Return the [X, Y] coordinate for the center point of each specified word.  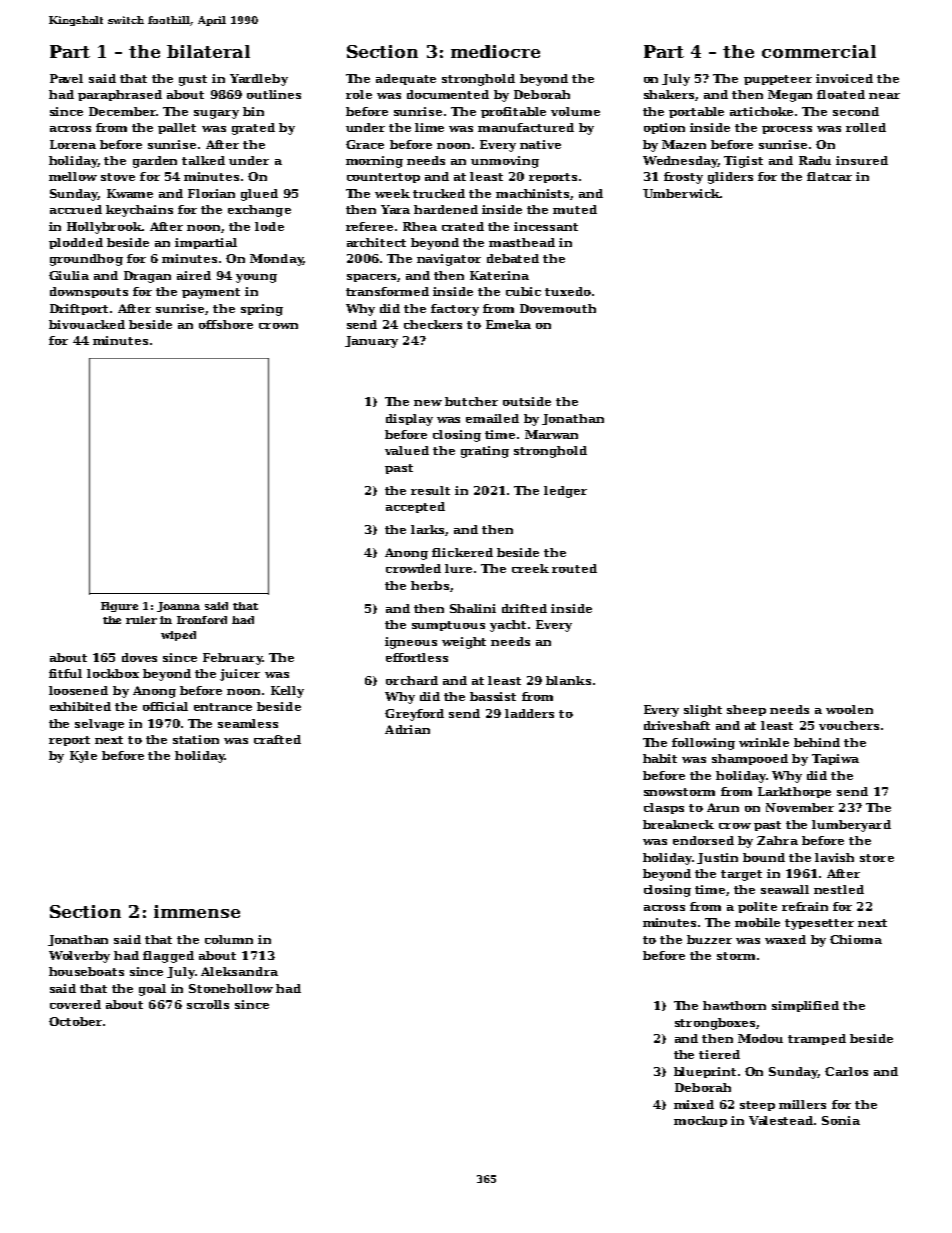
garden [155, 162]
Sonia [841, 1120]
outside [527, 401]
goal [152, 990]
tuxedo [568, 291]
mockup [700, 1121]
